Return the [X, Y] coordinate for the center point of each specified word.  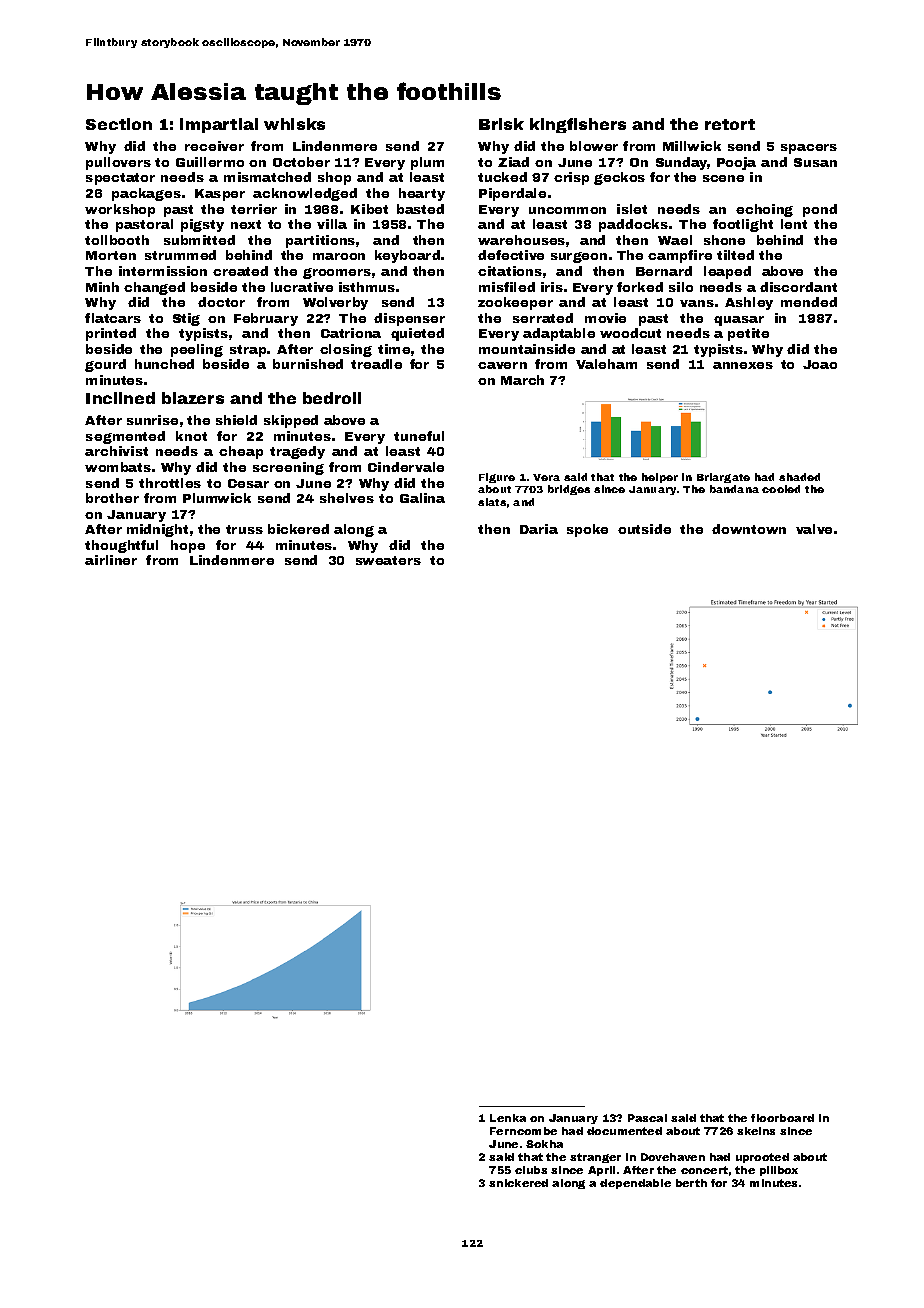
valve [814, 529]
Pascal [647, 1118]
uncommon [567, 210]
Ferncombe [523, 1131]
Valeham [606, 364]
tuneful [419, 436]
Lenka [508, 1118]
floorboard [782, 1118]
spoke [587, 530]
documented [624, 1131]
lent [794, 224]
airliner [111, 560]
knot [191, 436]
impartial [219, 125]
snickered [518, 1183]
